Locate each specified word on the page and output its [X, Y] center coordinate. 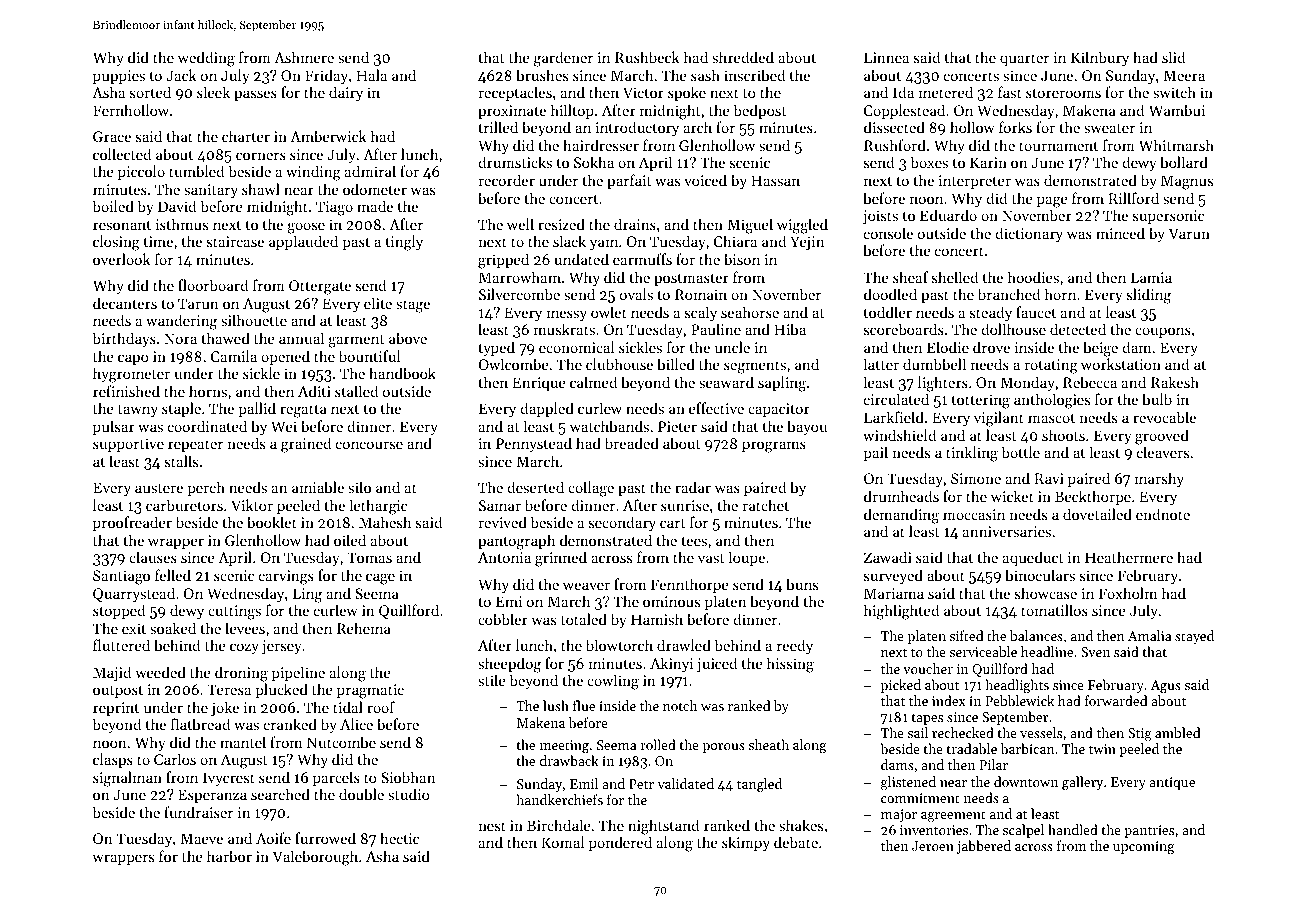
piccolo [141, 172]
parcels [336, 778]
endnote [1163, 514]
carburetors [184, 505]
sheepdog [509, 665]
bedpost [760, 111]
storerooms [1063, 93]
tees [694, 541]
